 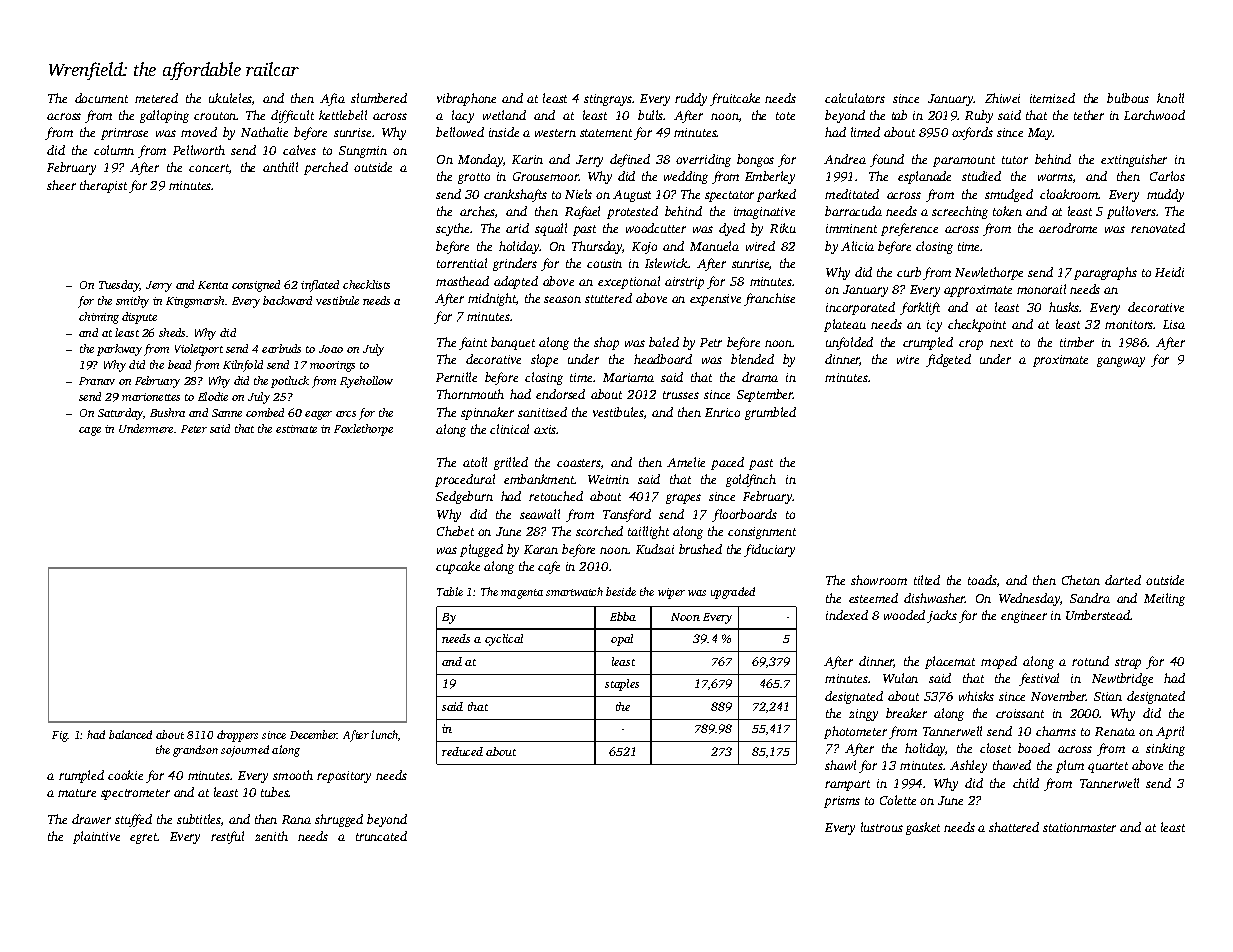 I want to click on Riku, so click(x=783, y=228).
